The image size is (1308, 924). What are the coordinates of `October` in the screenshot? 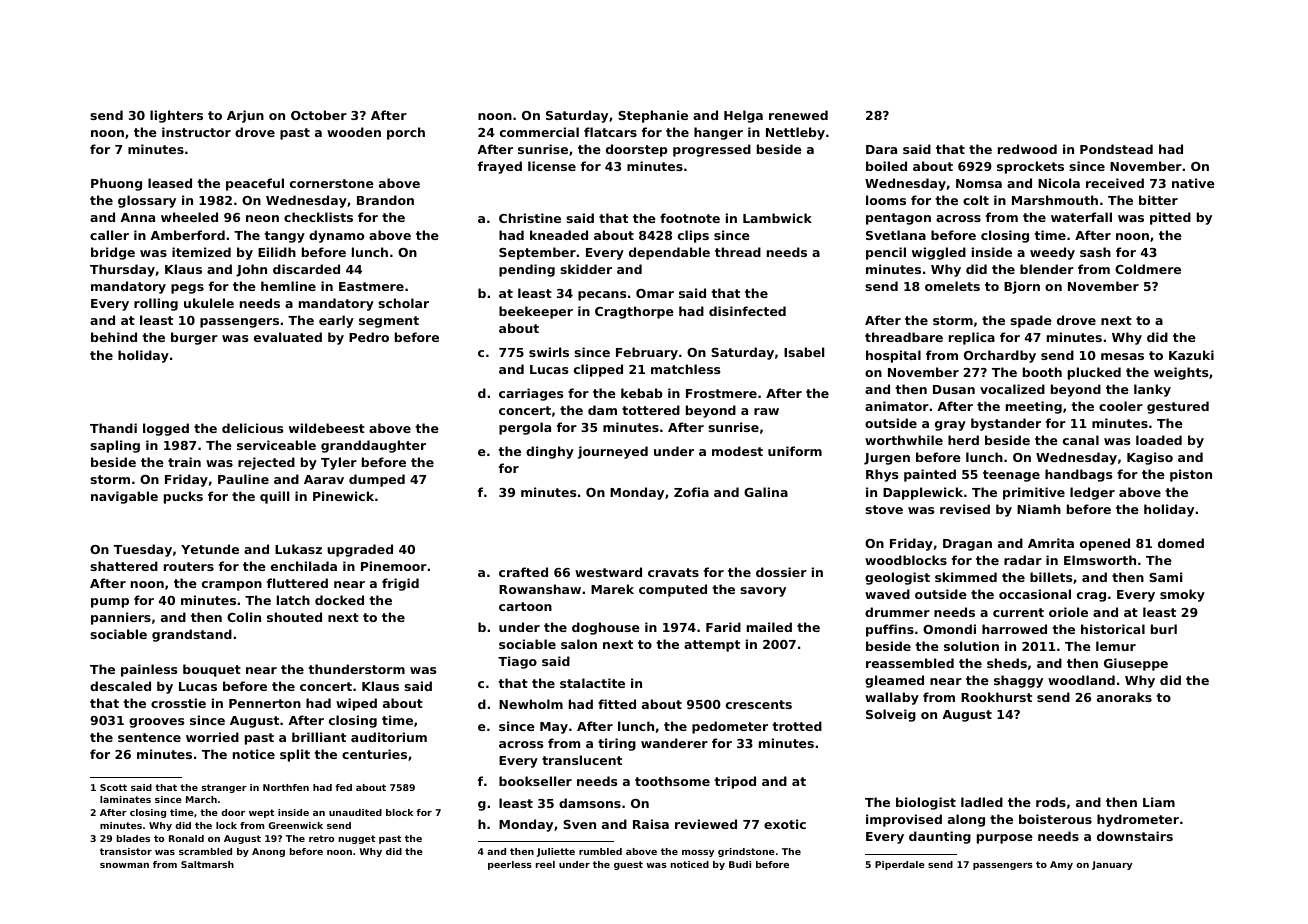 It's located at (319, 115).
